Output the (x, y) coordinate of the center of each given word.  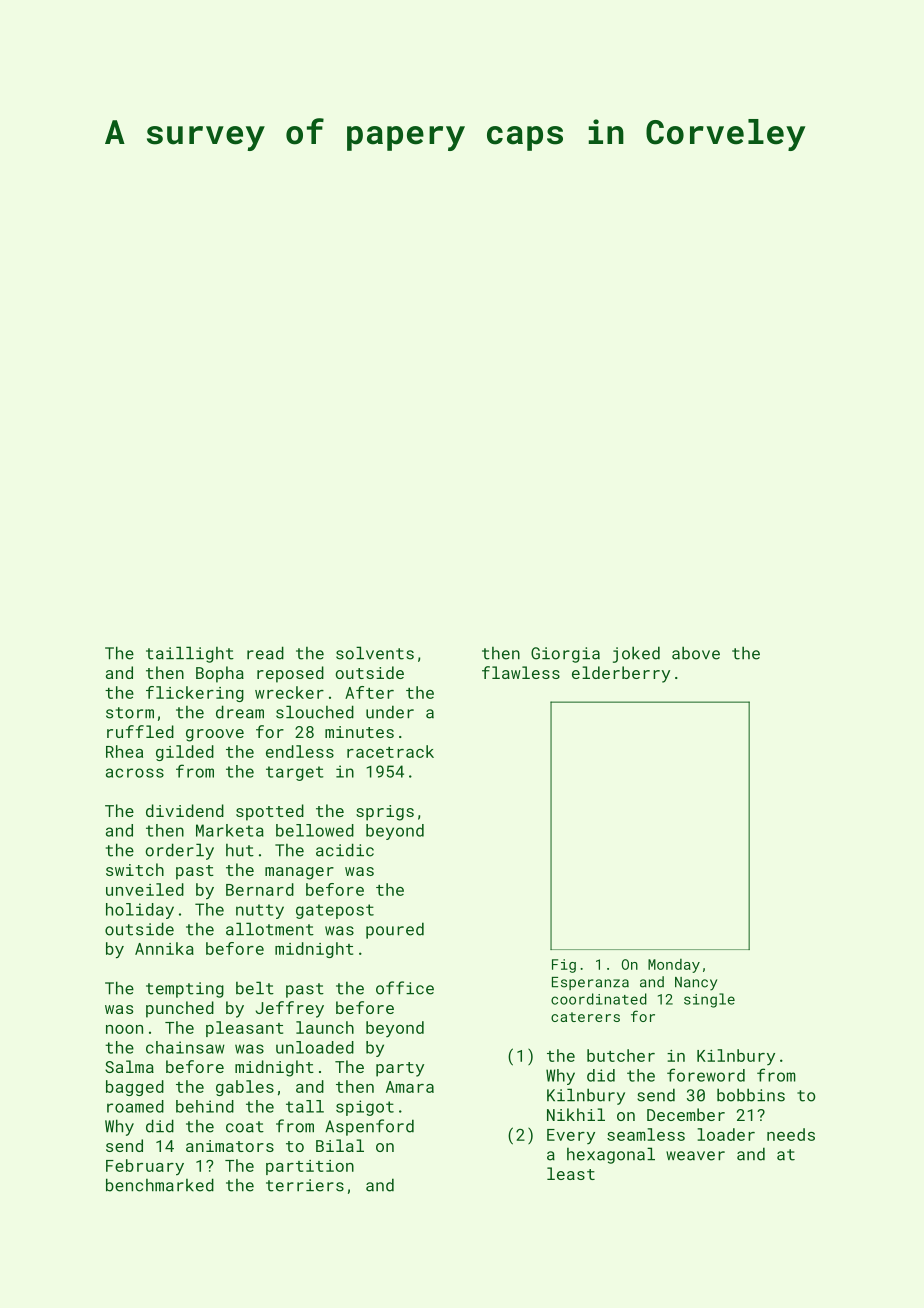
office (405, 988)
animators (230, 1146)
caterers (585, 1017)
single (709, 1000)
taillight (190, 654)
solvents (375, 653)
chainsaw (185, 1047)
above (696, 653)
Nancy (696, 984)
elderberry (621, 674)
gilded (185, 753)
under (390, 712)
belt (255, 988)
